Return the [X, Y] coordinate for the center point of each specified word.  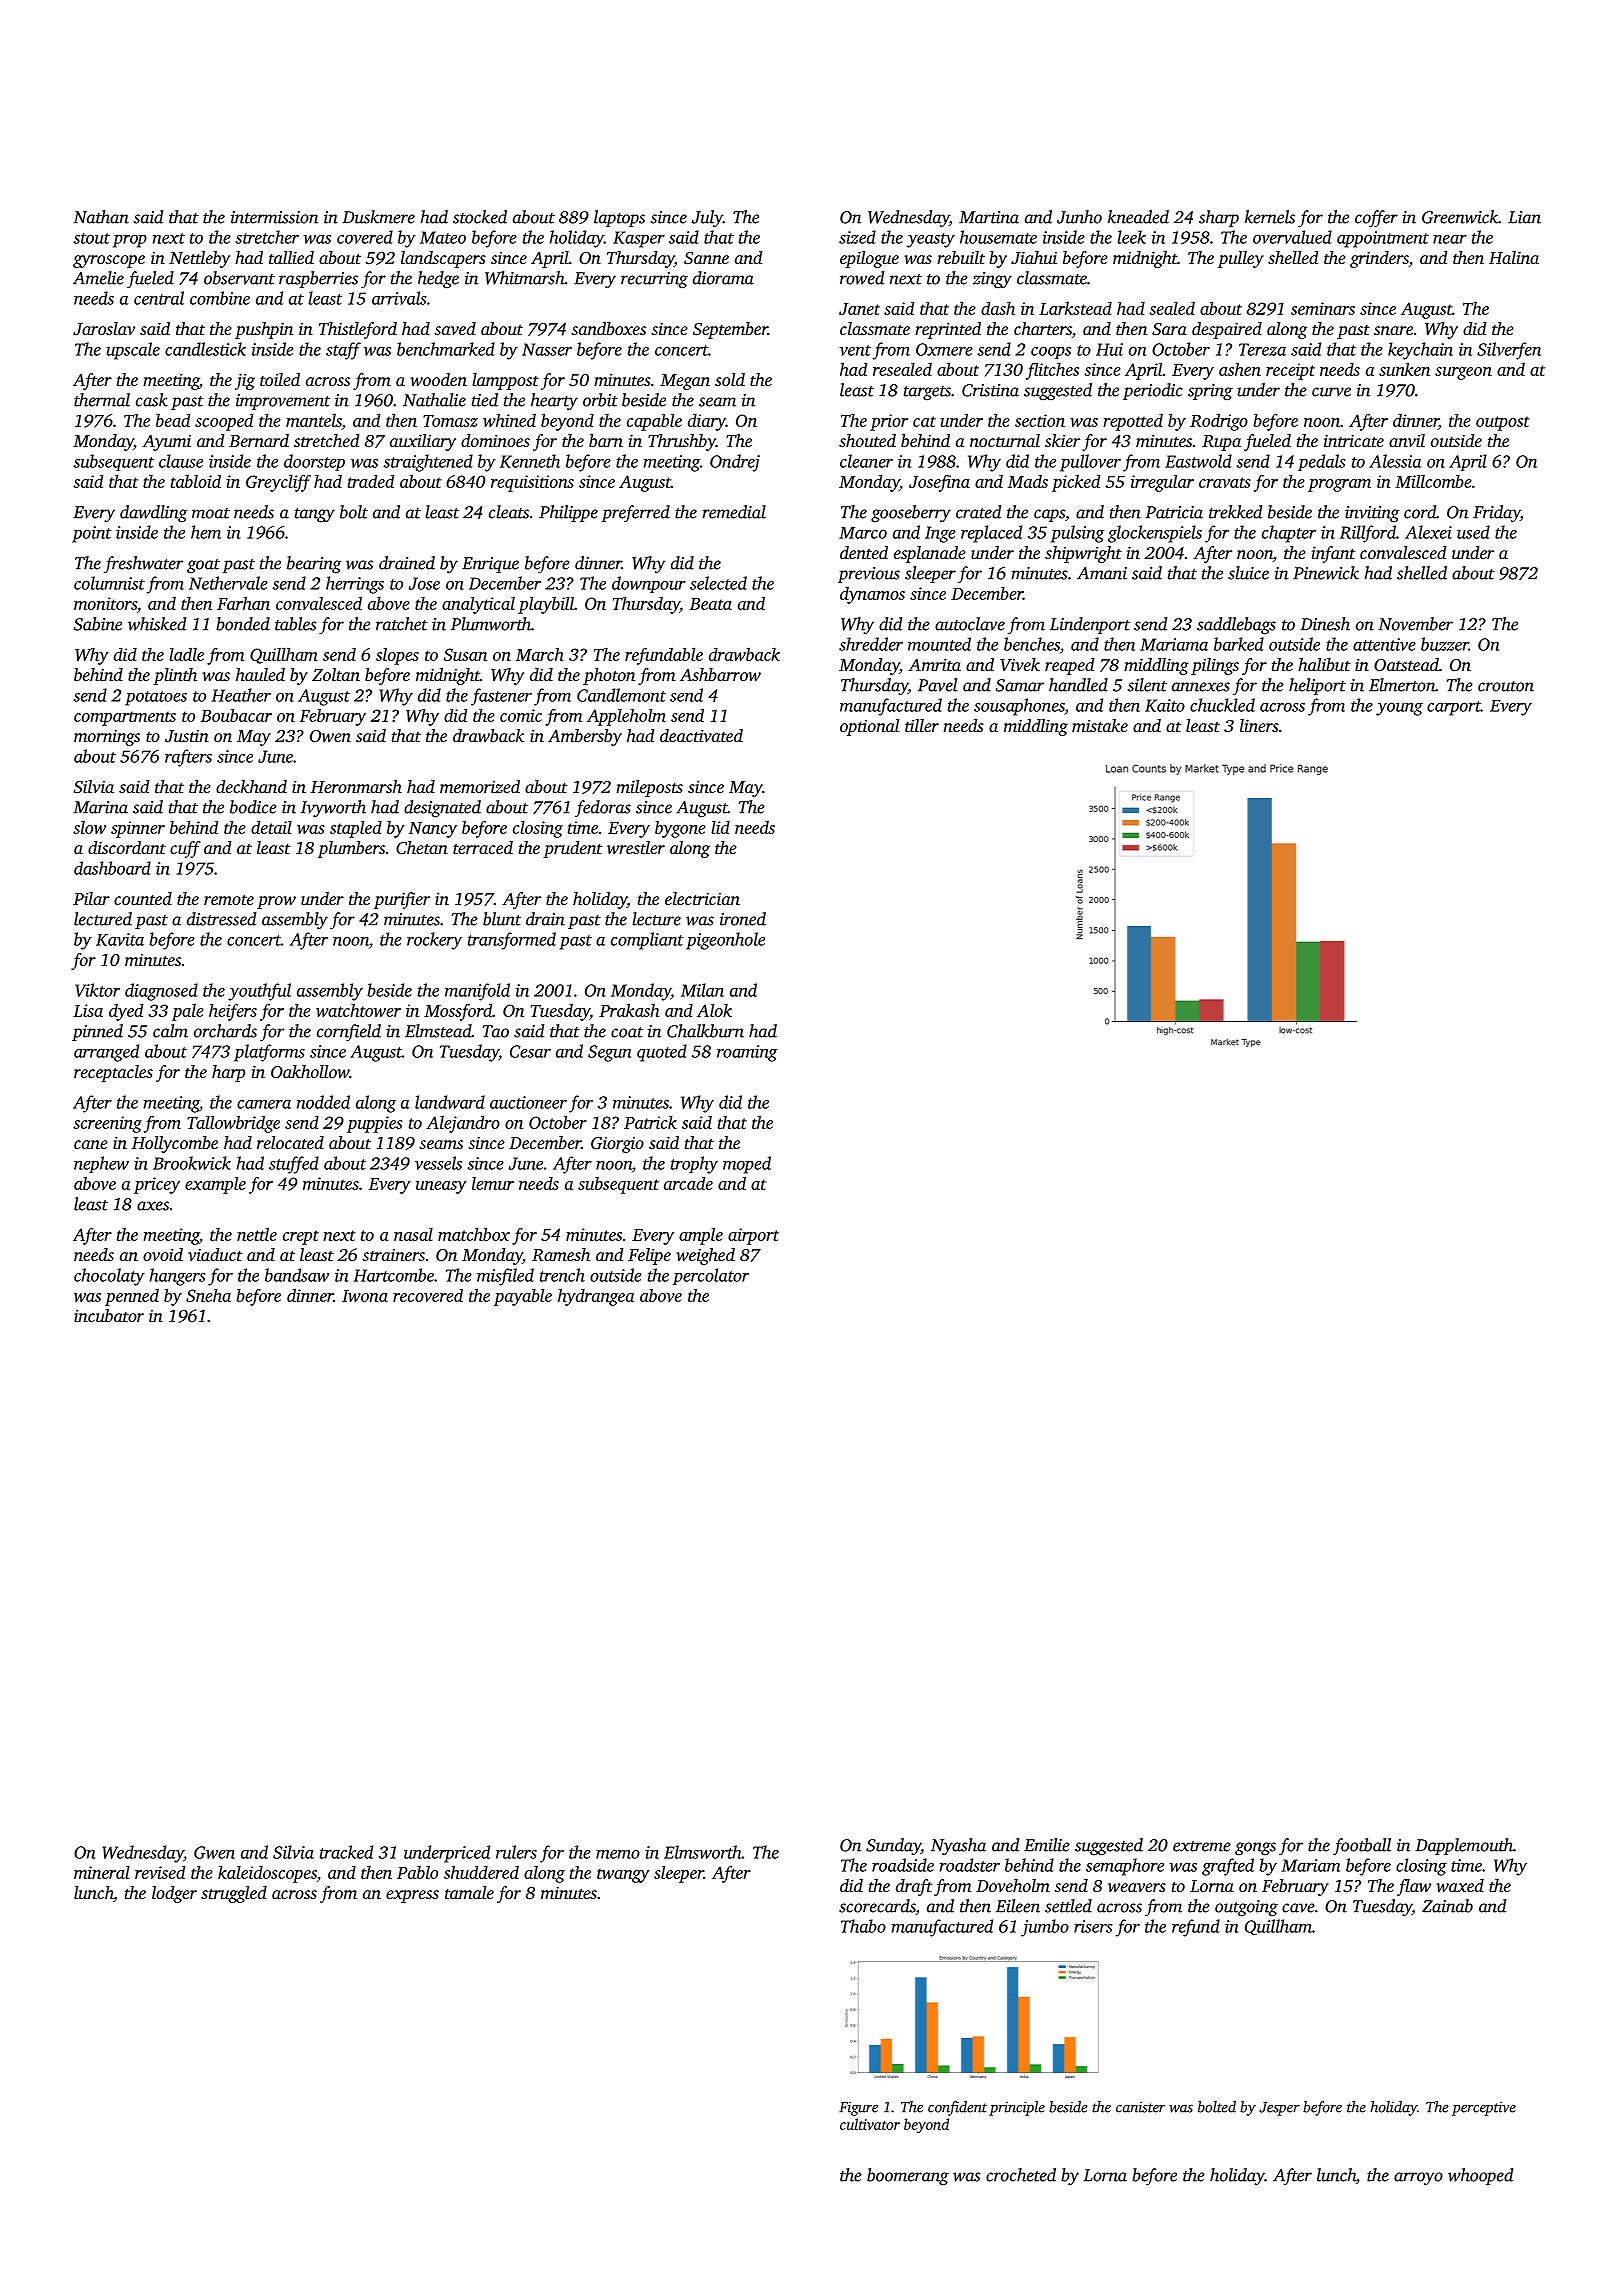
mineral [102, 1872]
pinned [97, 1032]
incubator [109, 1315]
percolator [711, 1276]
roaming [747, 1053]
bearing [314, 565]
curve [1331, 392]
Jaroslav [104, 329]
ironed [743, 919]
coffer [1376, 218]
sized [857, 237]
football [1362, 1846]
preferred [635, 513]
